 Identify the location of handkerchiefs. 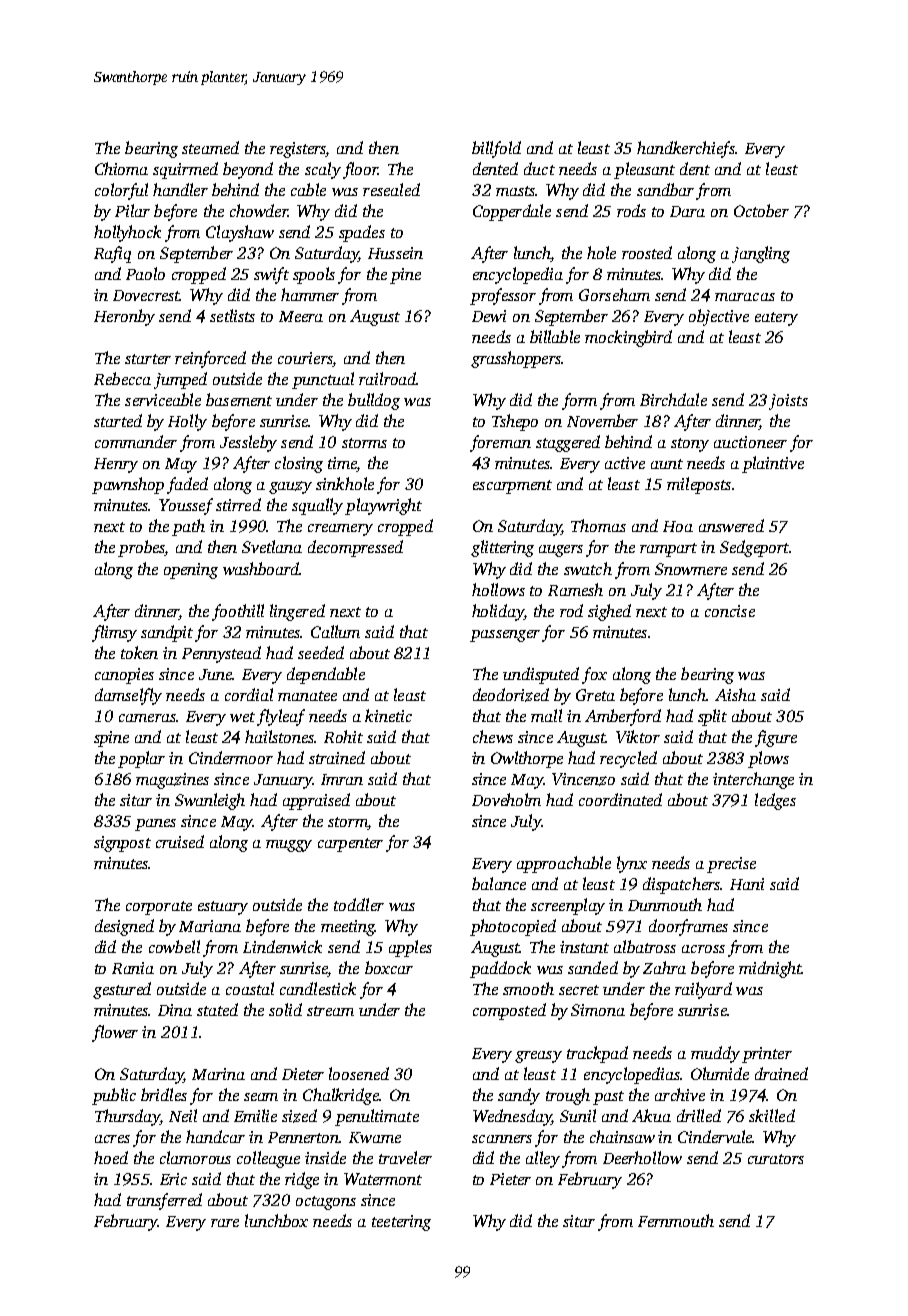
(686, 149).
